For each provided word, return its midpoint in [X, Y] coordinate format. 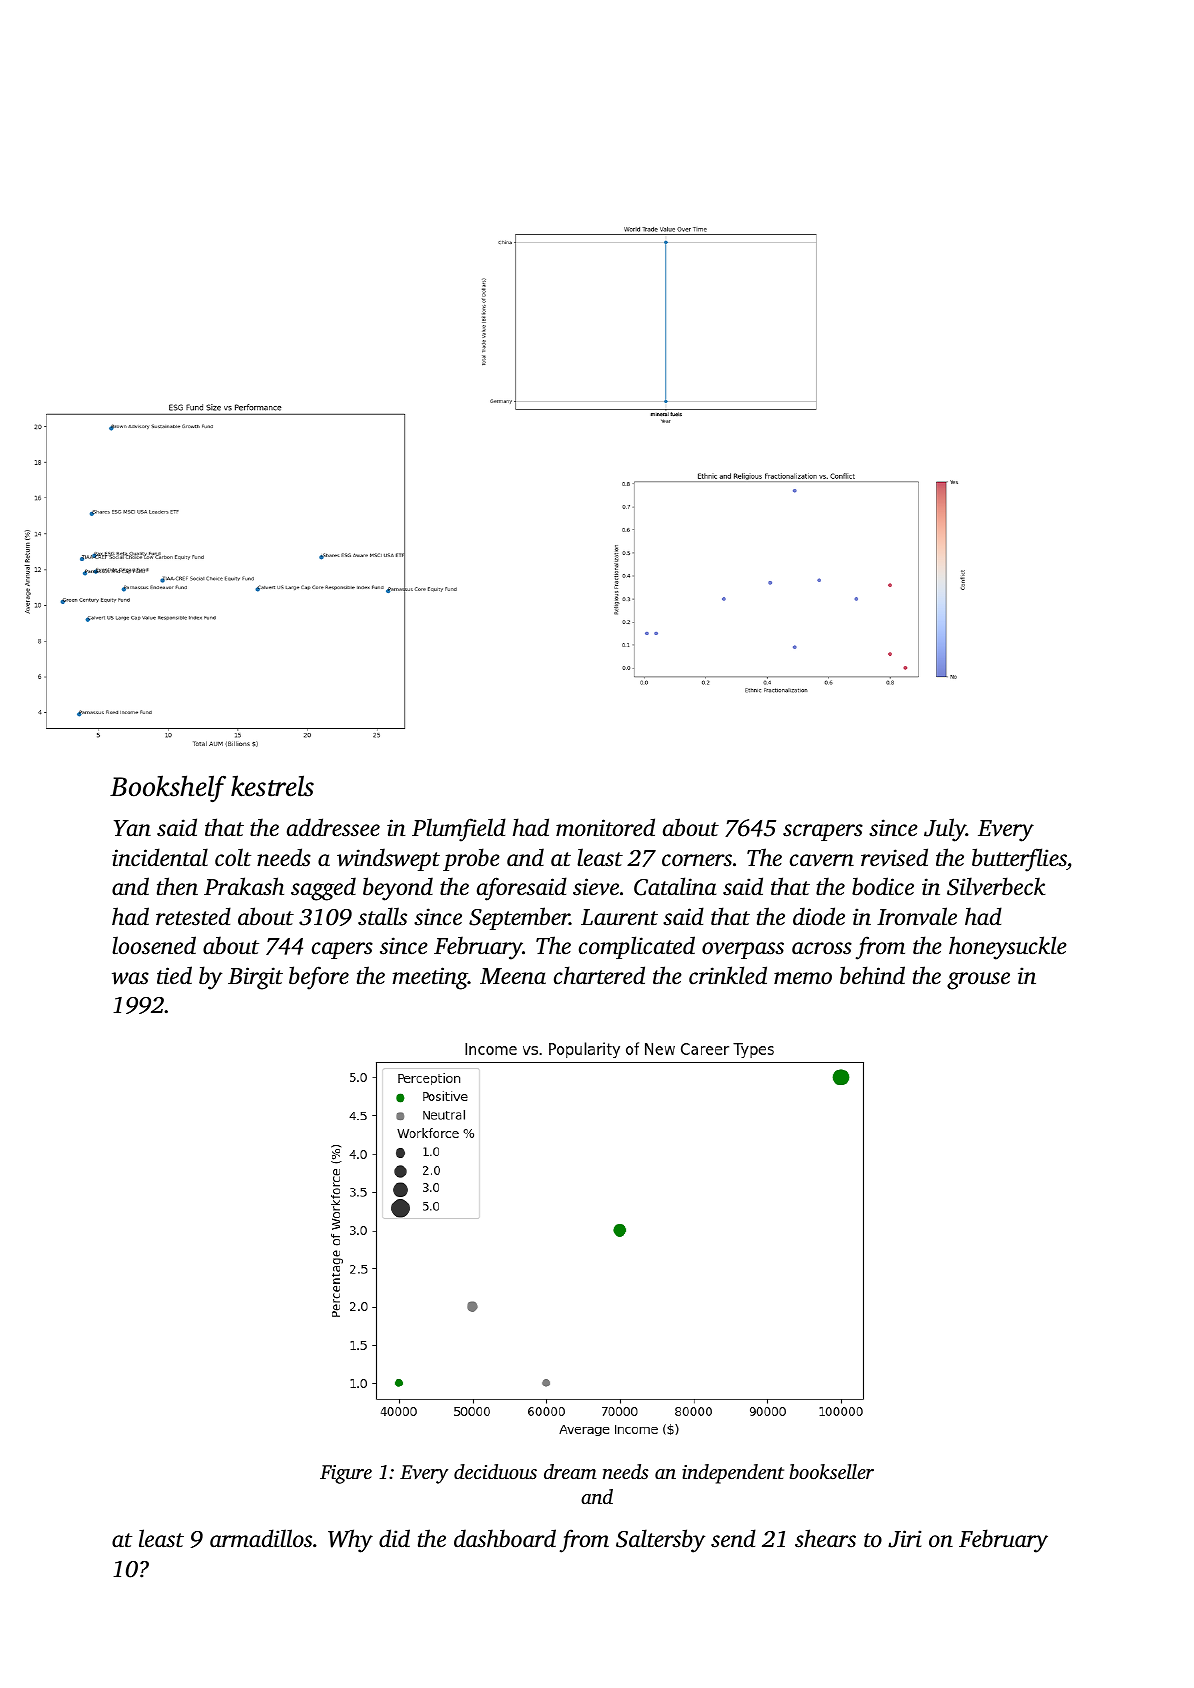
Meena [513, 976]
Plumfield [459, 830]
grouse [978, 981]
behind [872, 975]
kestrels [272, 786]
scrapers [823, 832]
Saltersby [660, 1541]
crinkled [728, 975]
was [130, 978]
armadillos [261, 1538]
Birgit [255, 978]
